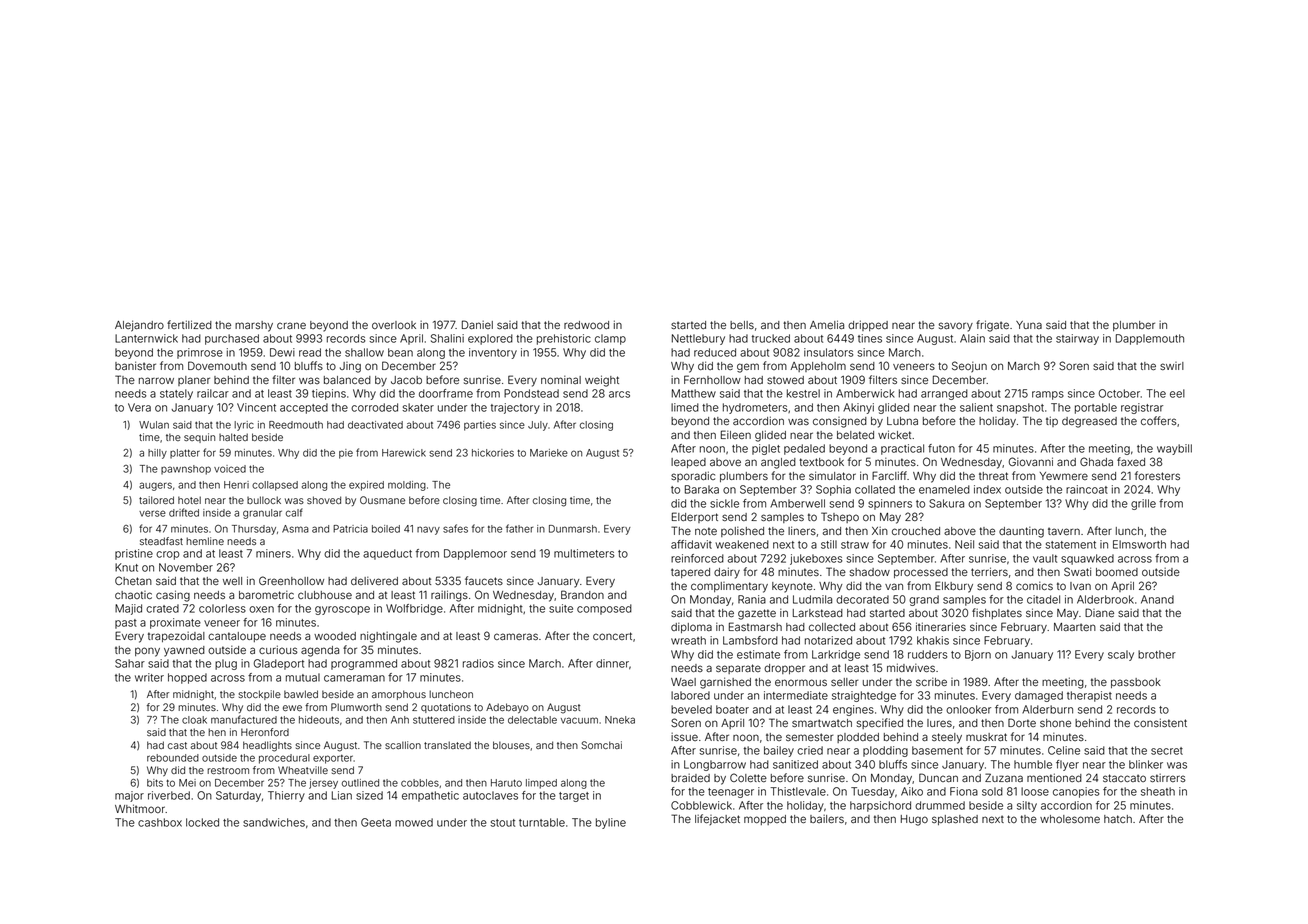  I want to click on arcs, so click(619, 394).
